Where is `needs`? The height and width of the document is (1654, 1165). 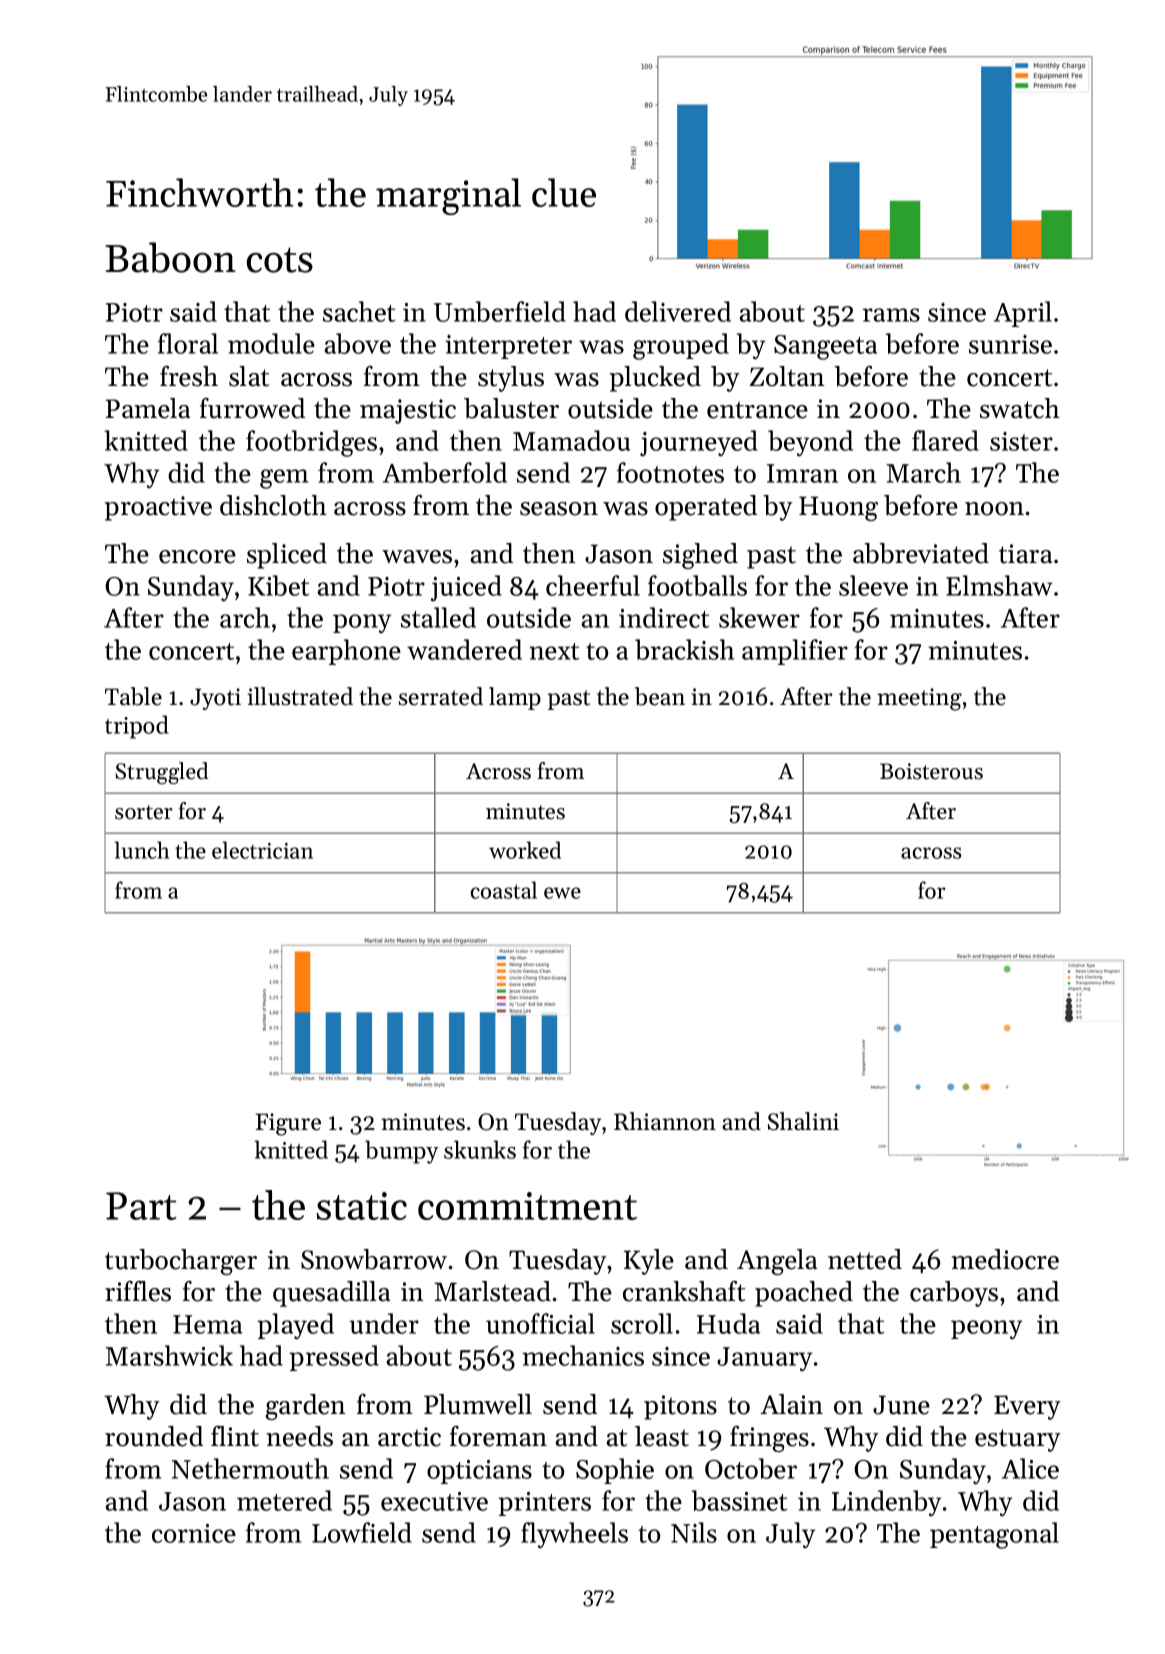 needs is located at coordinates (299, 1436).
